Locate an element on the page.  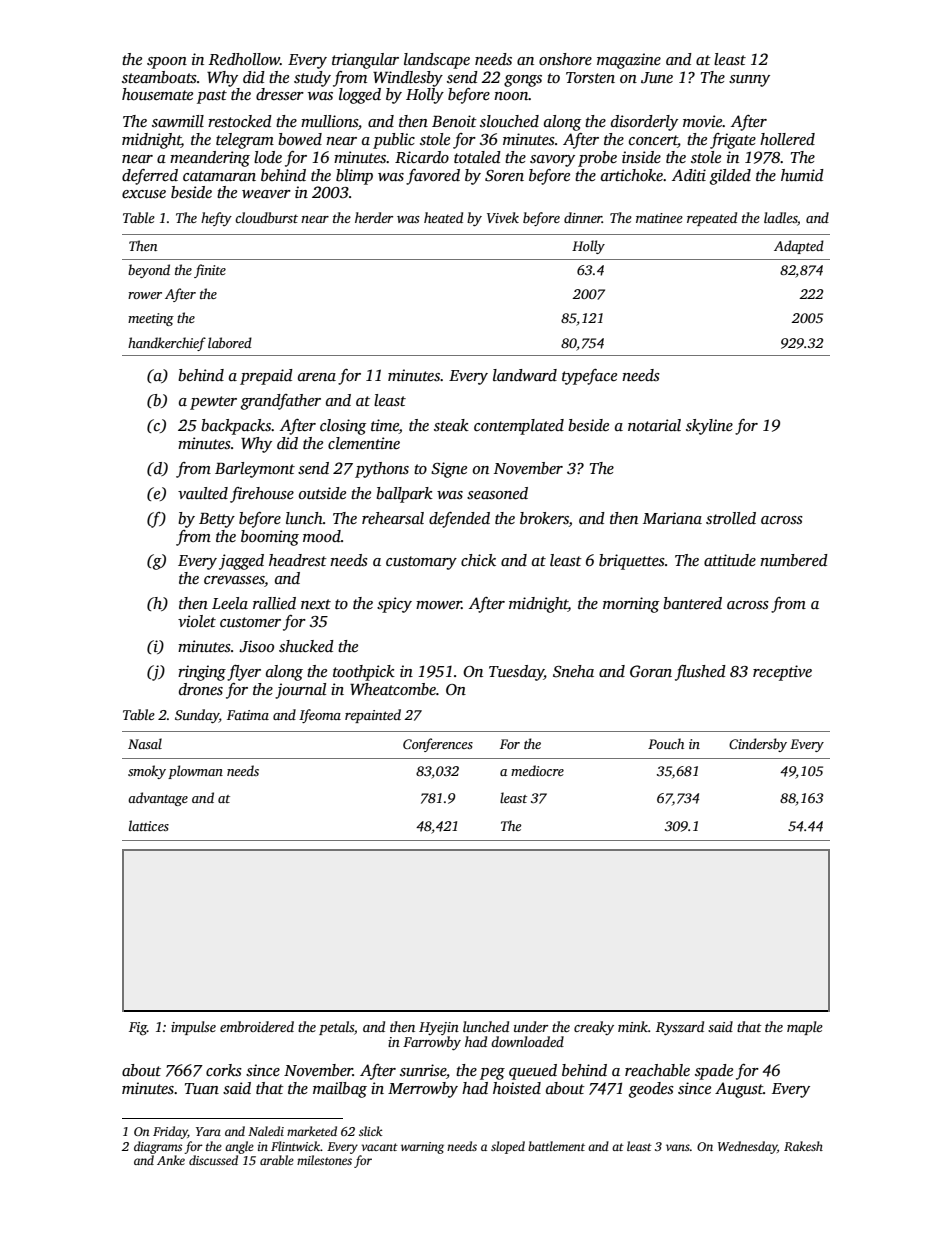
steak is located at coordinates (451, 425).
